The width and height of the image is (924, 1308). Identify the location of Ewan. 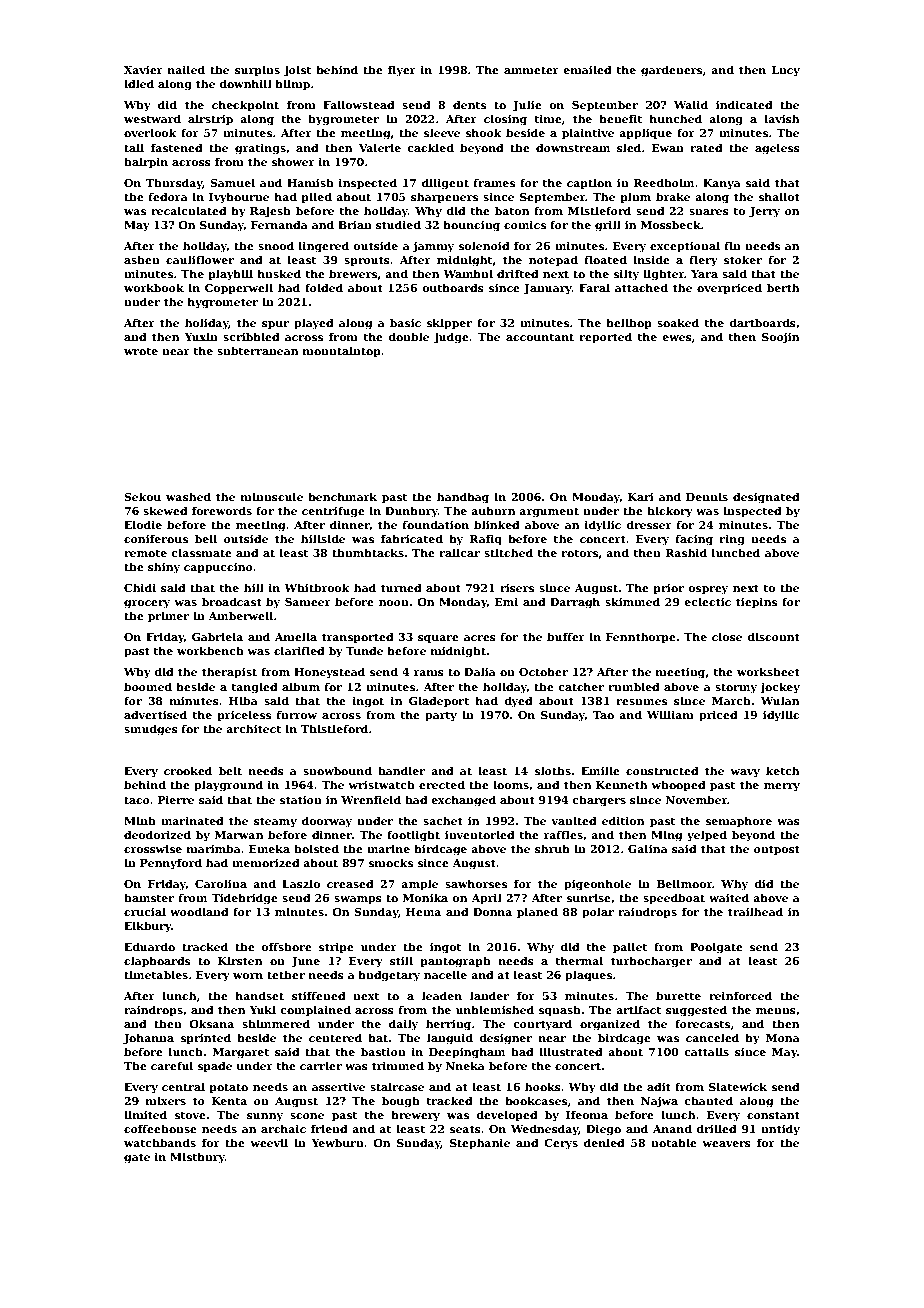
(668, 148).
